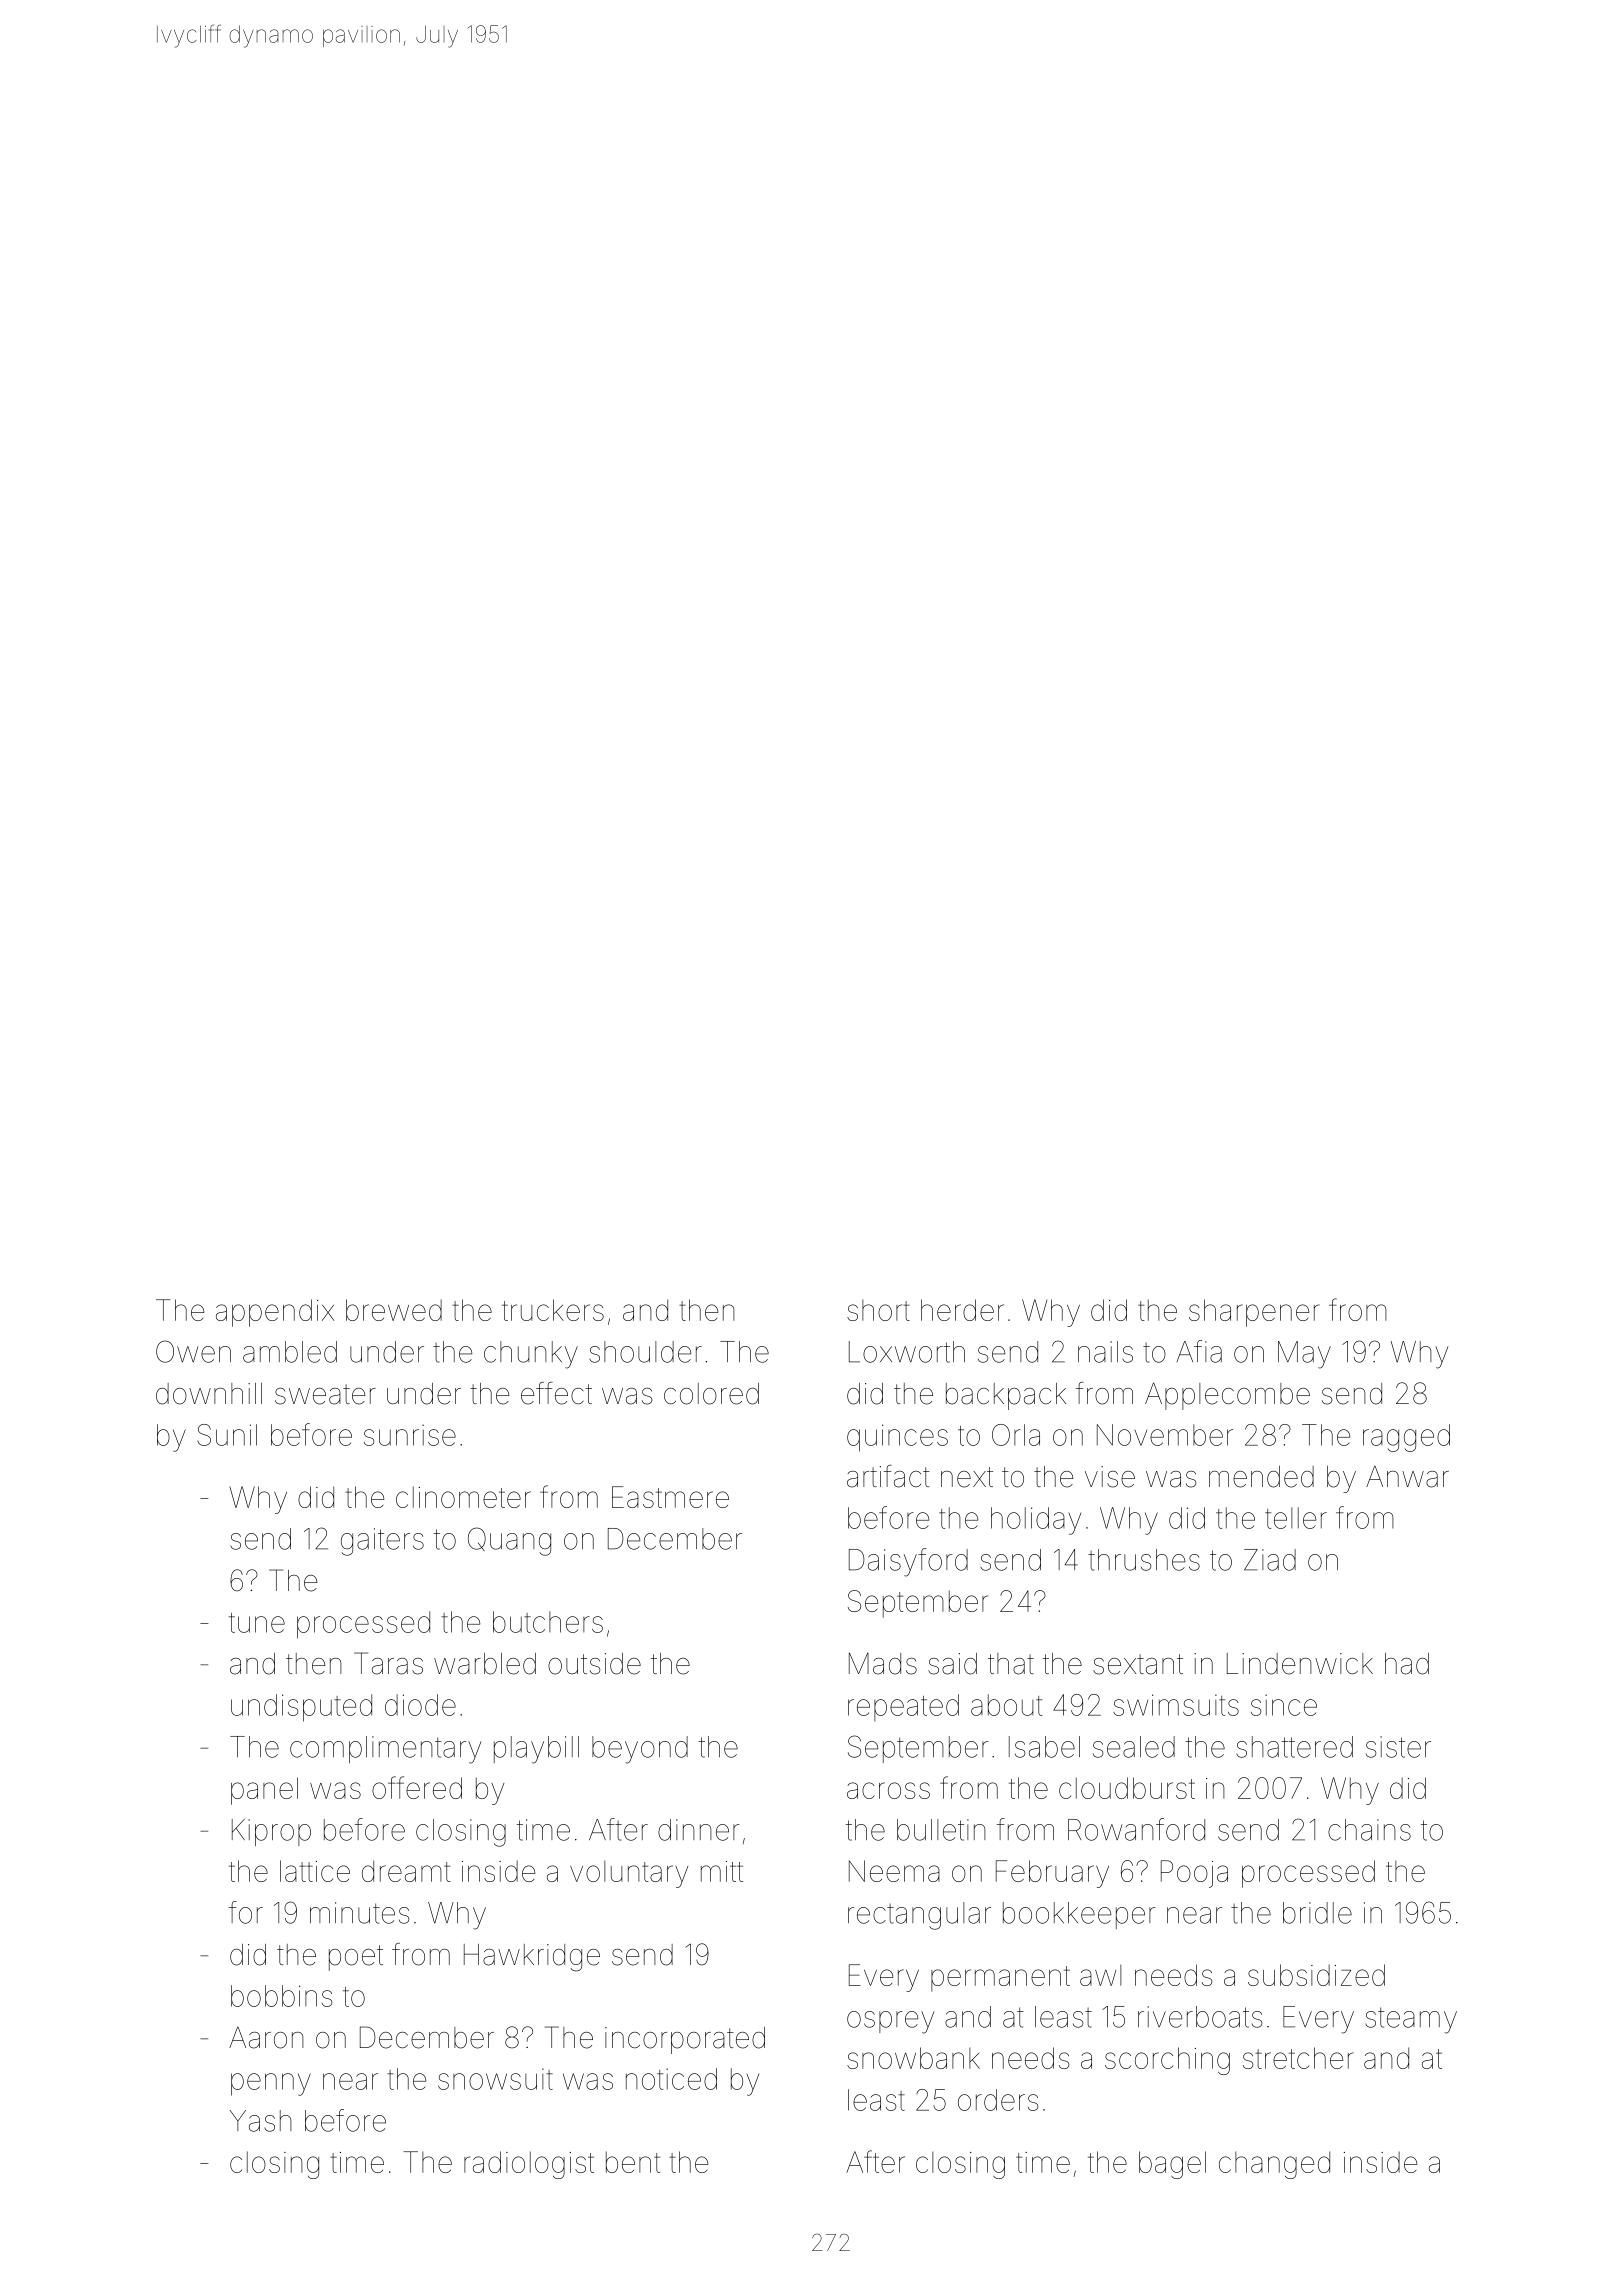  Describe the element at coordinates (1407, 1477) in the document. I see `Anwar` at that location.
